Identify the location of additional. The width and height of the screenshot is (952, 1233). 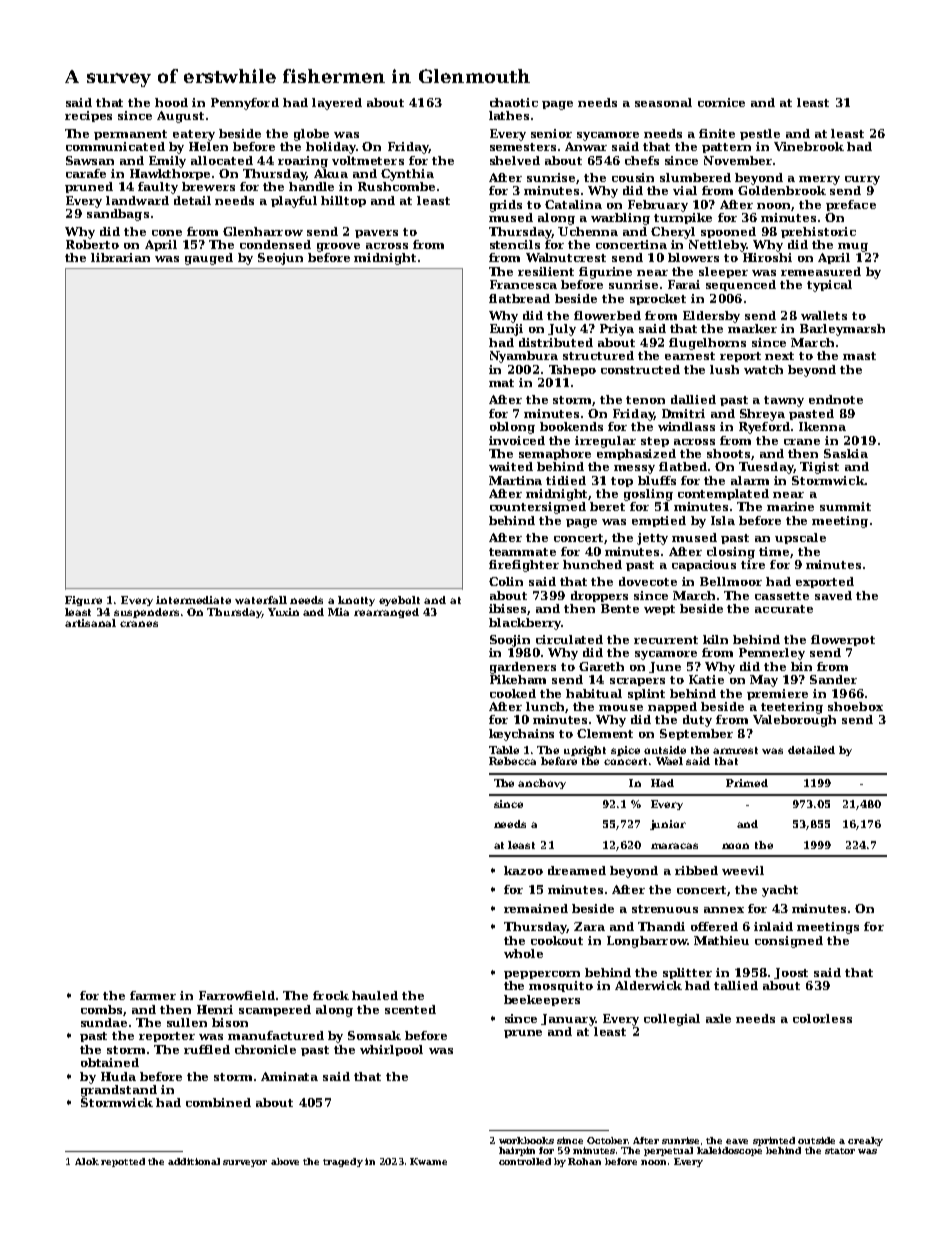
(194, 1161).
